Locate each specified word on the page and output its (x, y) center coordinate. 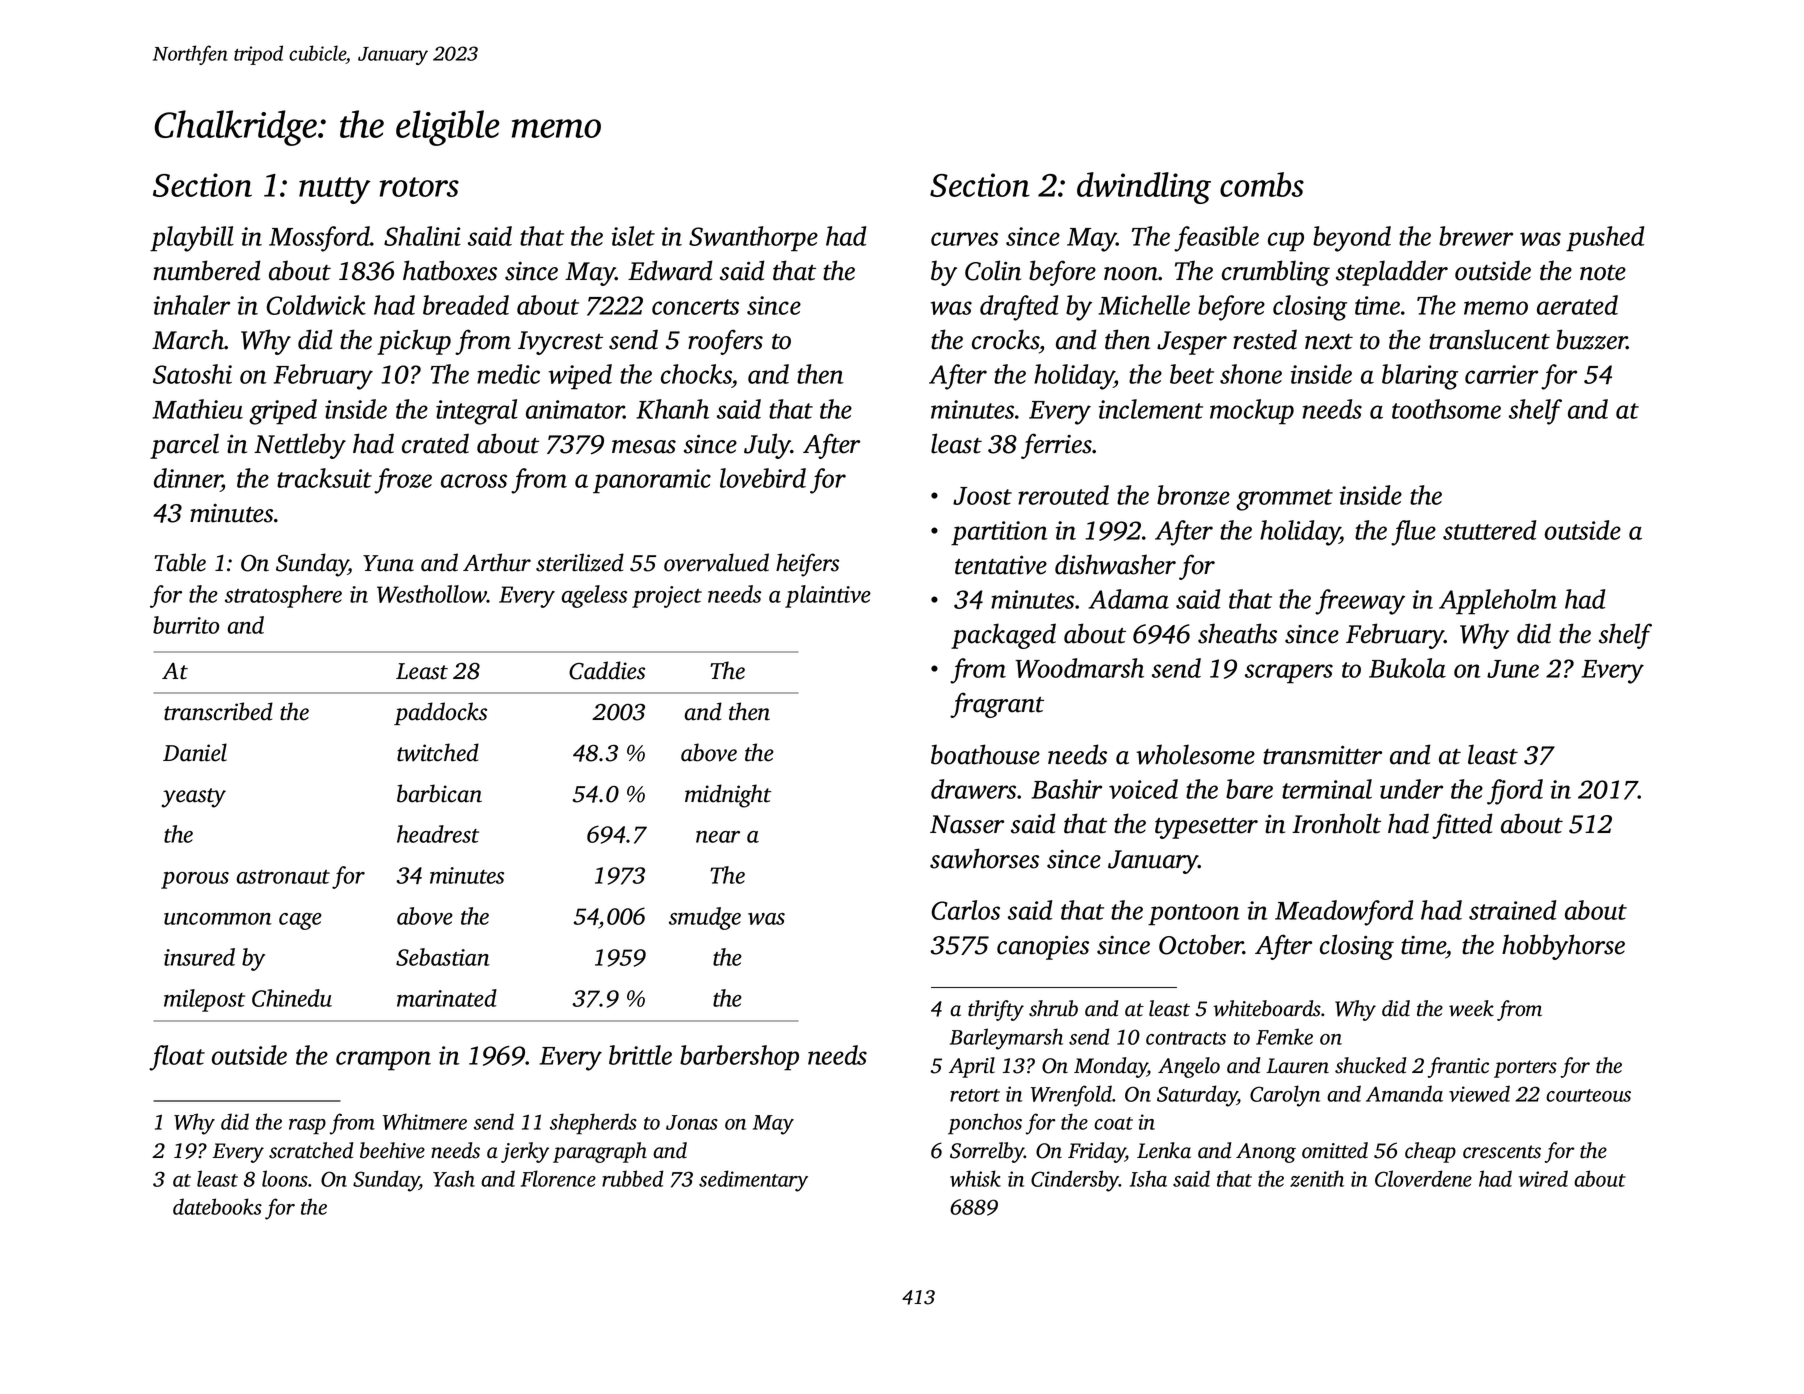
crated (435, 443)
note (1603, 273)
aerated (1577, 305)
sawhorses (984, 858)
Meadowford (1344, 913)
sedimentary (753, 1181)
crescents (1502, 1152)
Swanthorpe (753, 239)
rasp (307, 1127)
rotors (419, 187)
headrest (438, 834)
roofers (725, 342)
